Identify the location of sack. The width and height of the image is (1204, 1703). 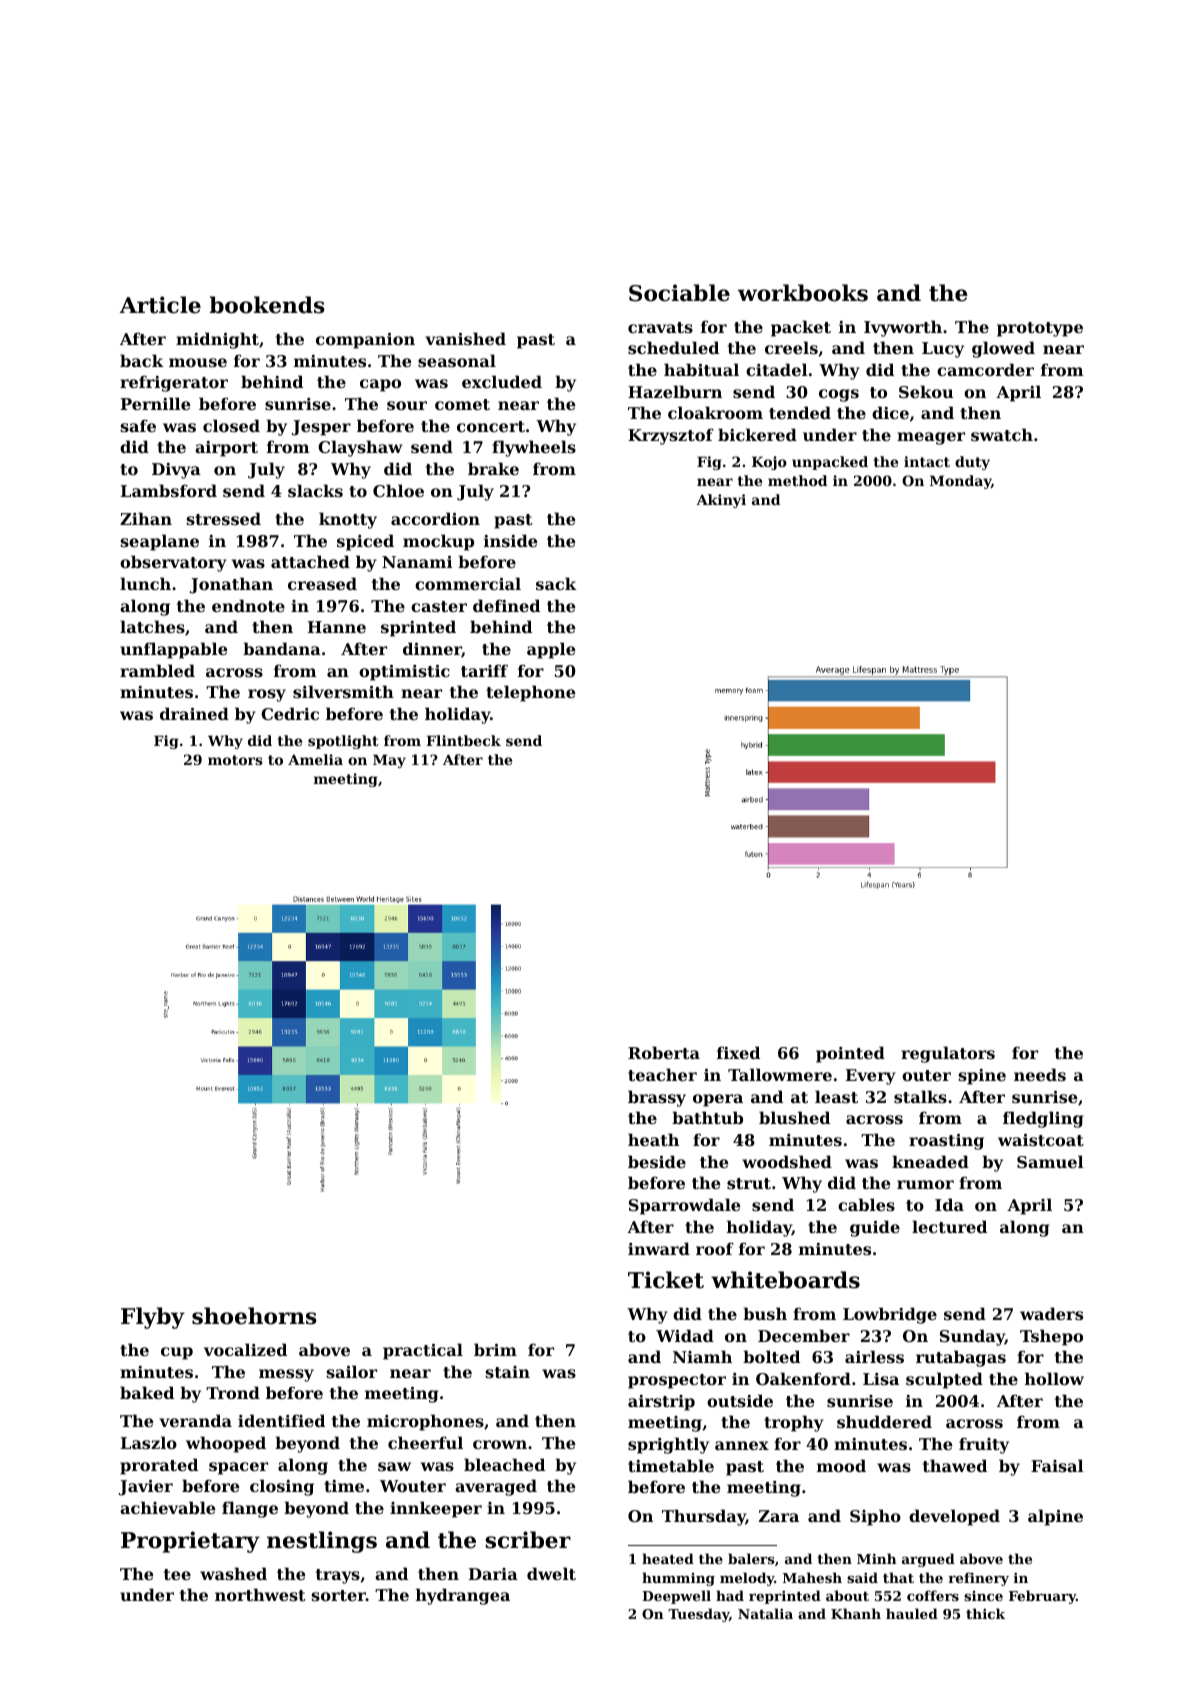
(556, 583).
